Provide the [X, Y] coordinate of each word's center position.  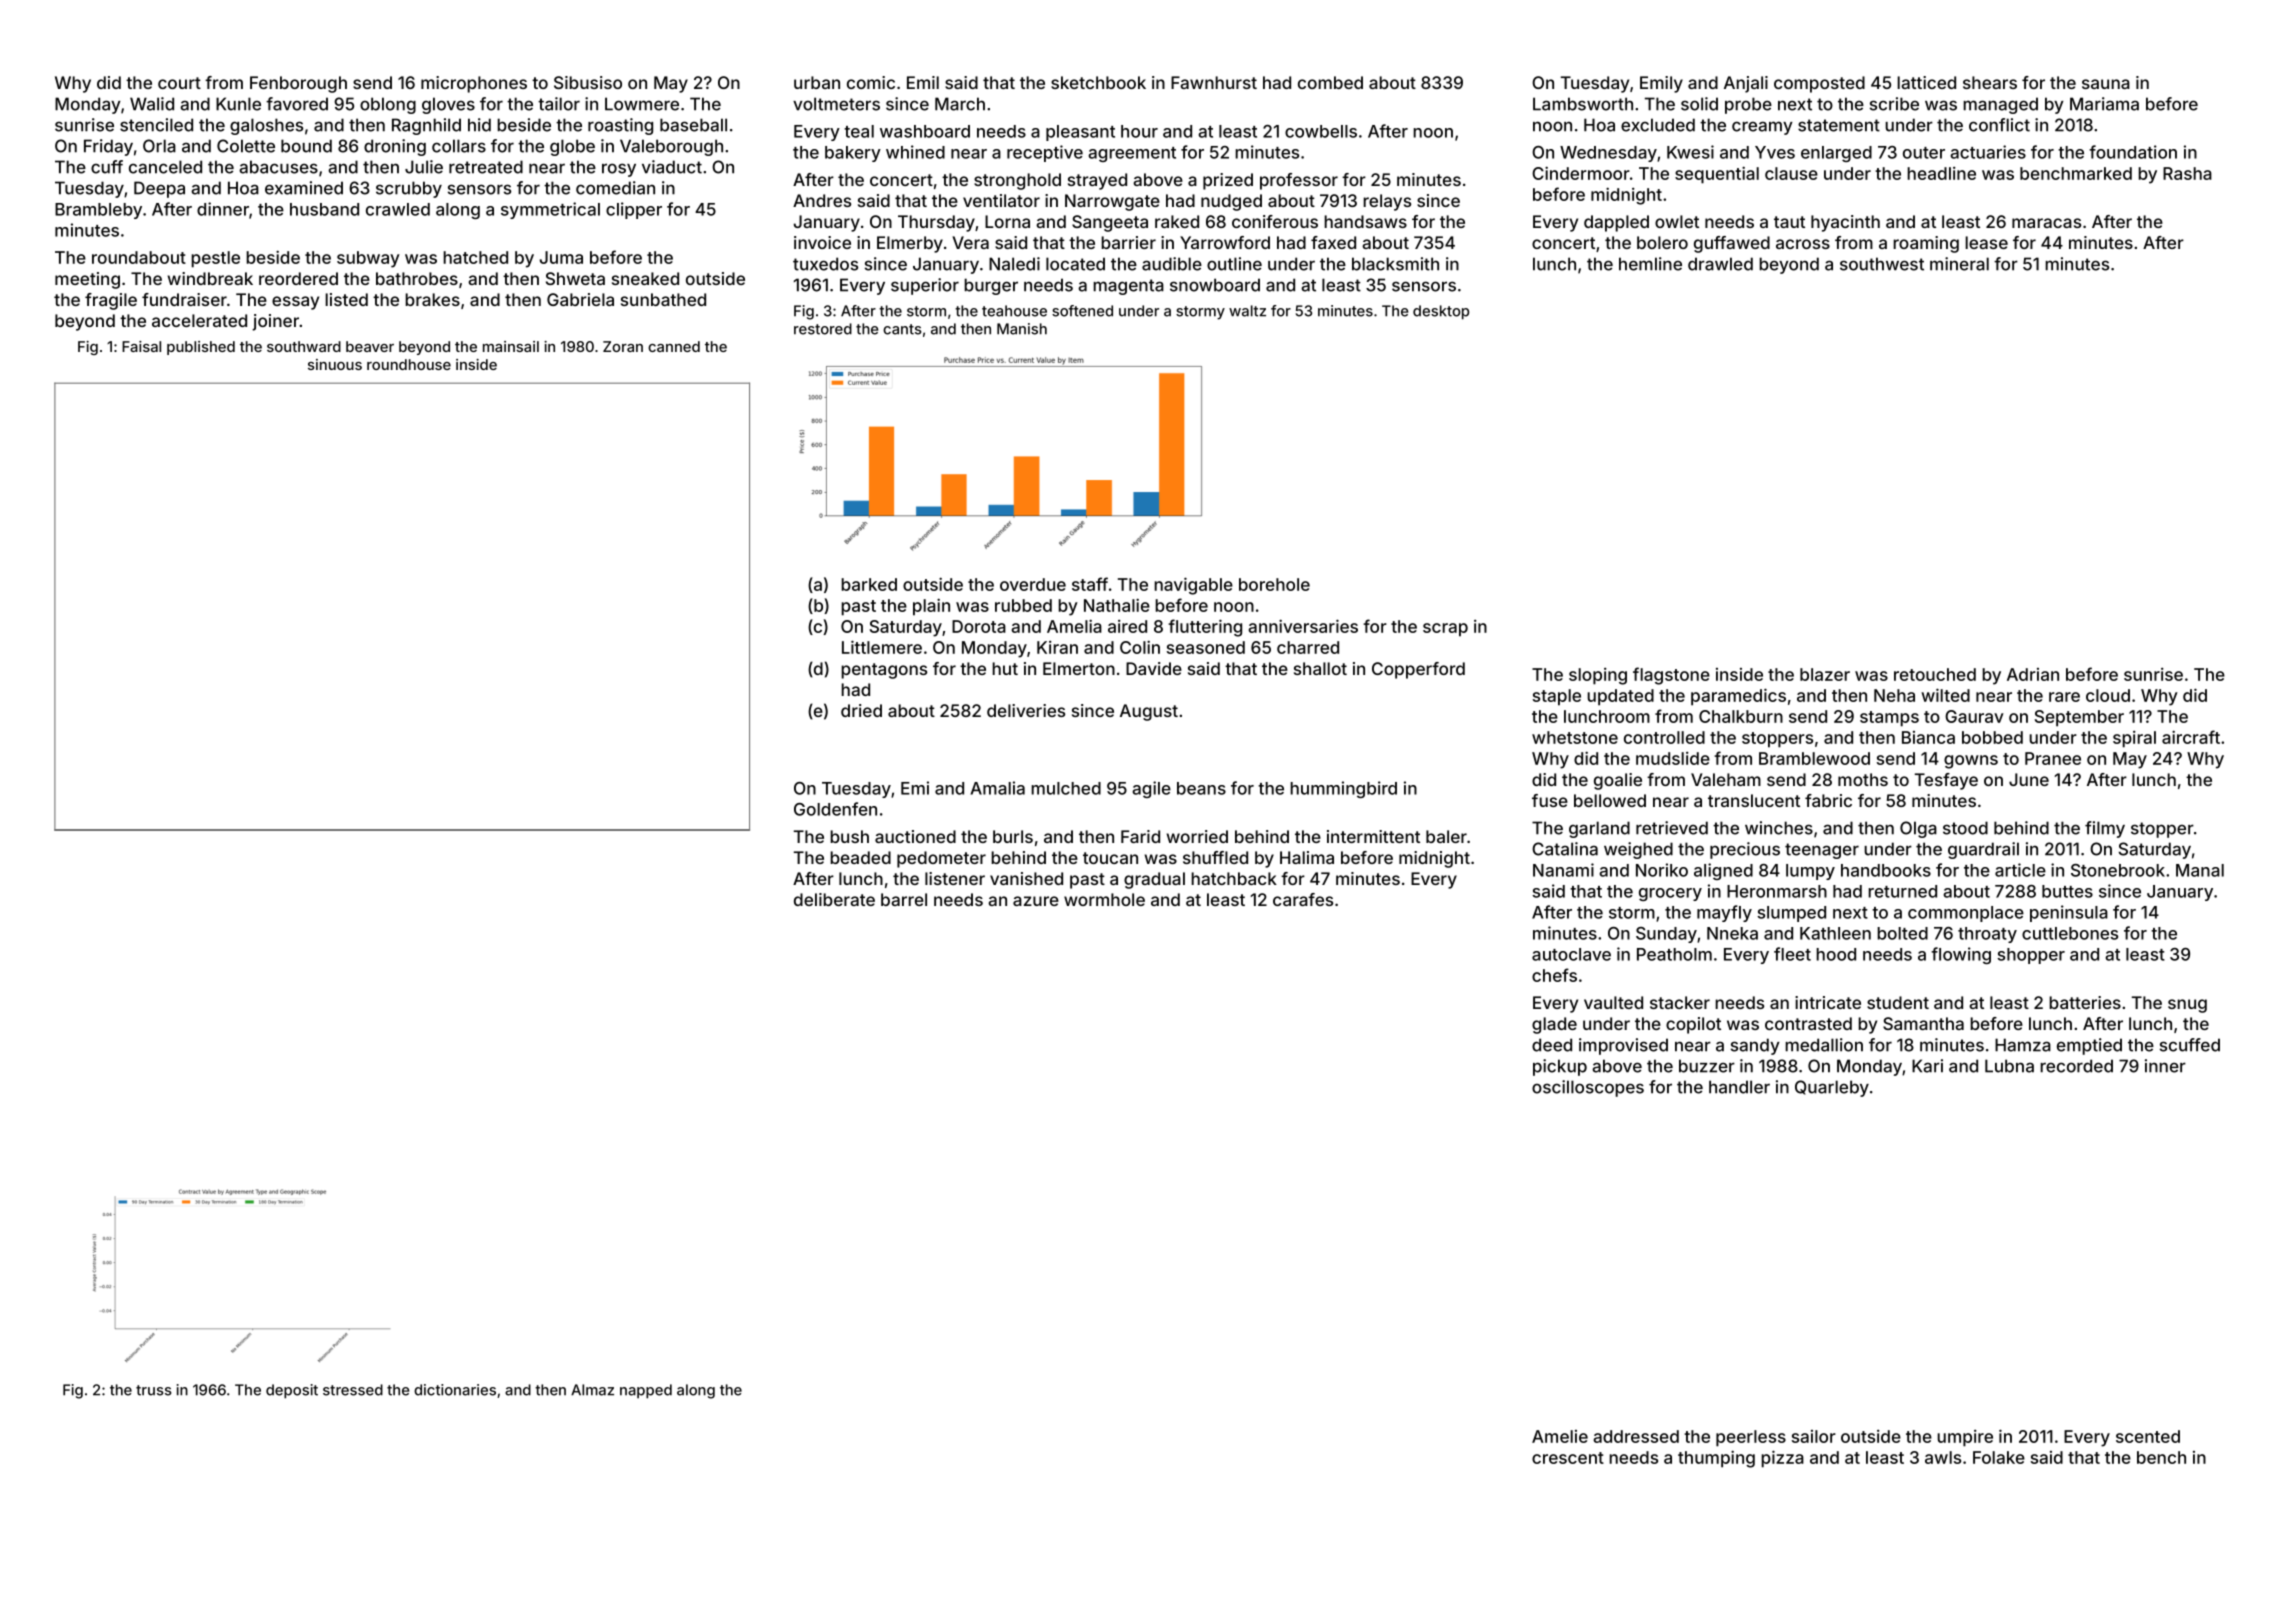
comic [871, 82]
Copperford [1418, 670]
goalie [1618, 781]
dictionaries [455, 1390]
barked [869, 584]
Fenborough [298, 84]
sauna [2106, 84]
